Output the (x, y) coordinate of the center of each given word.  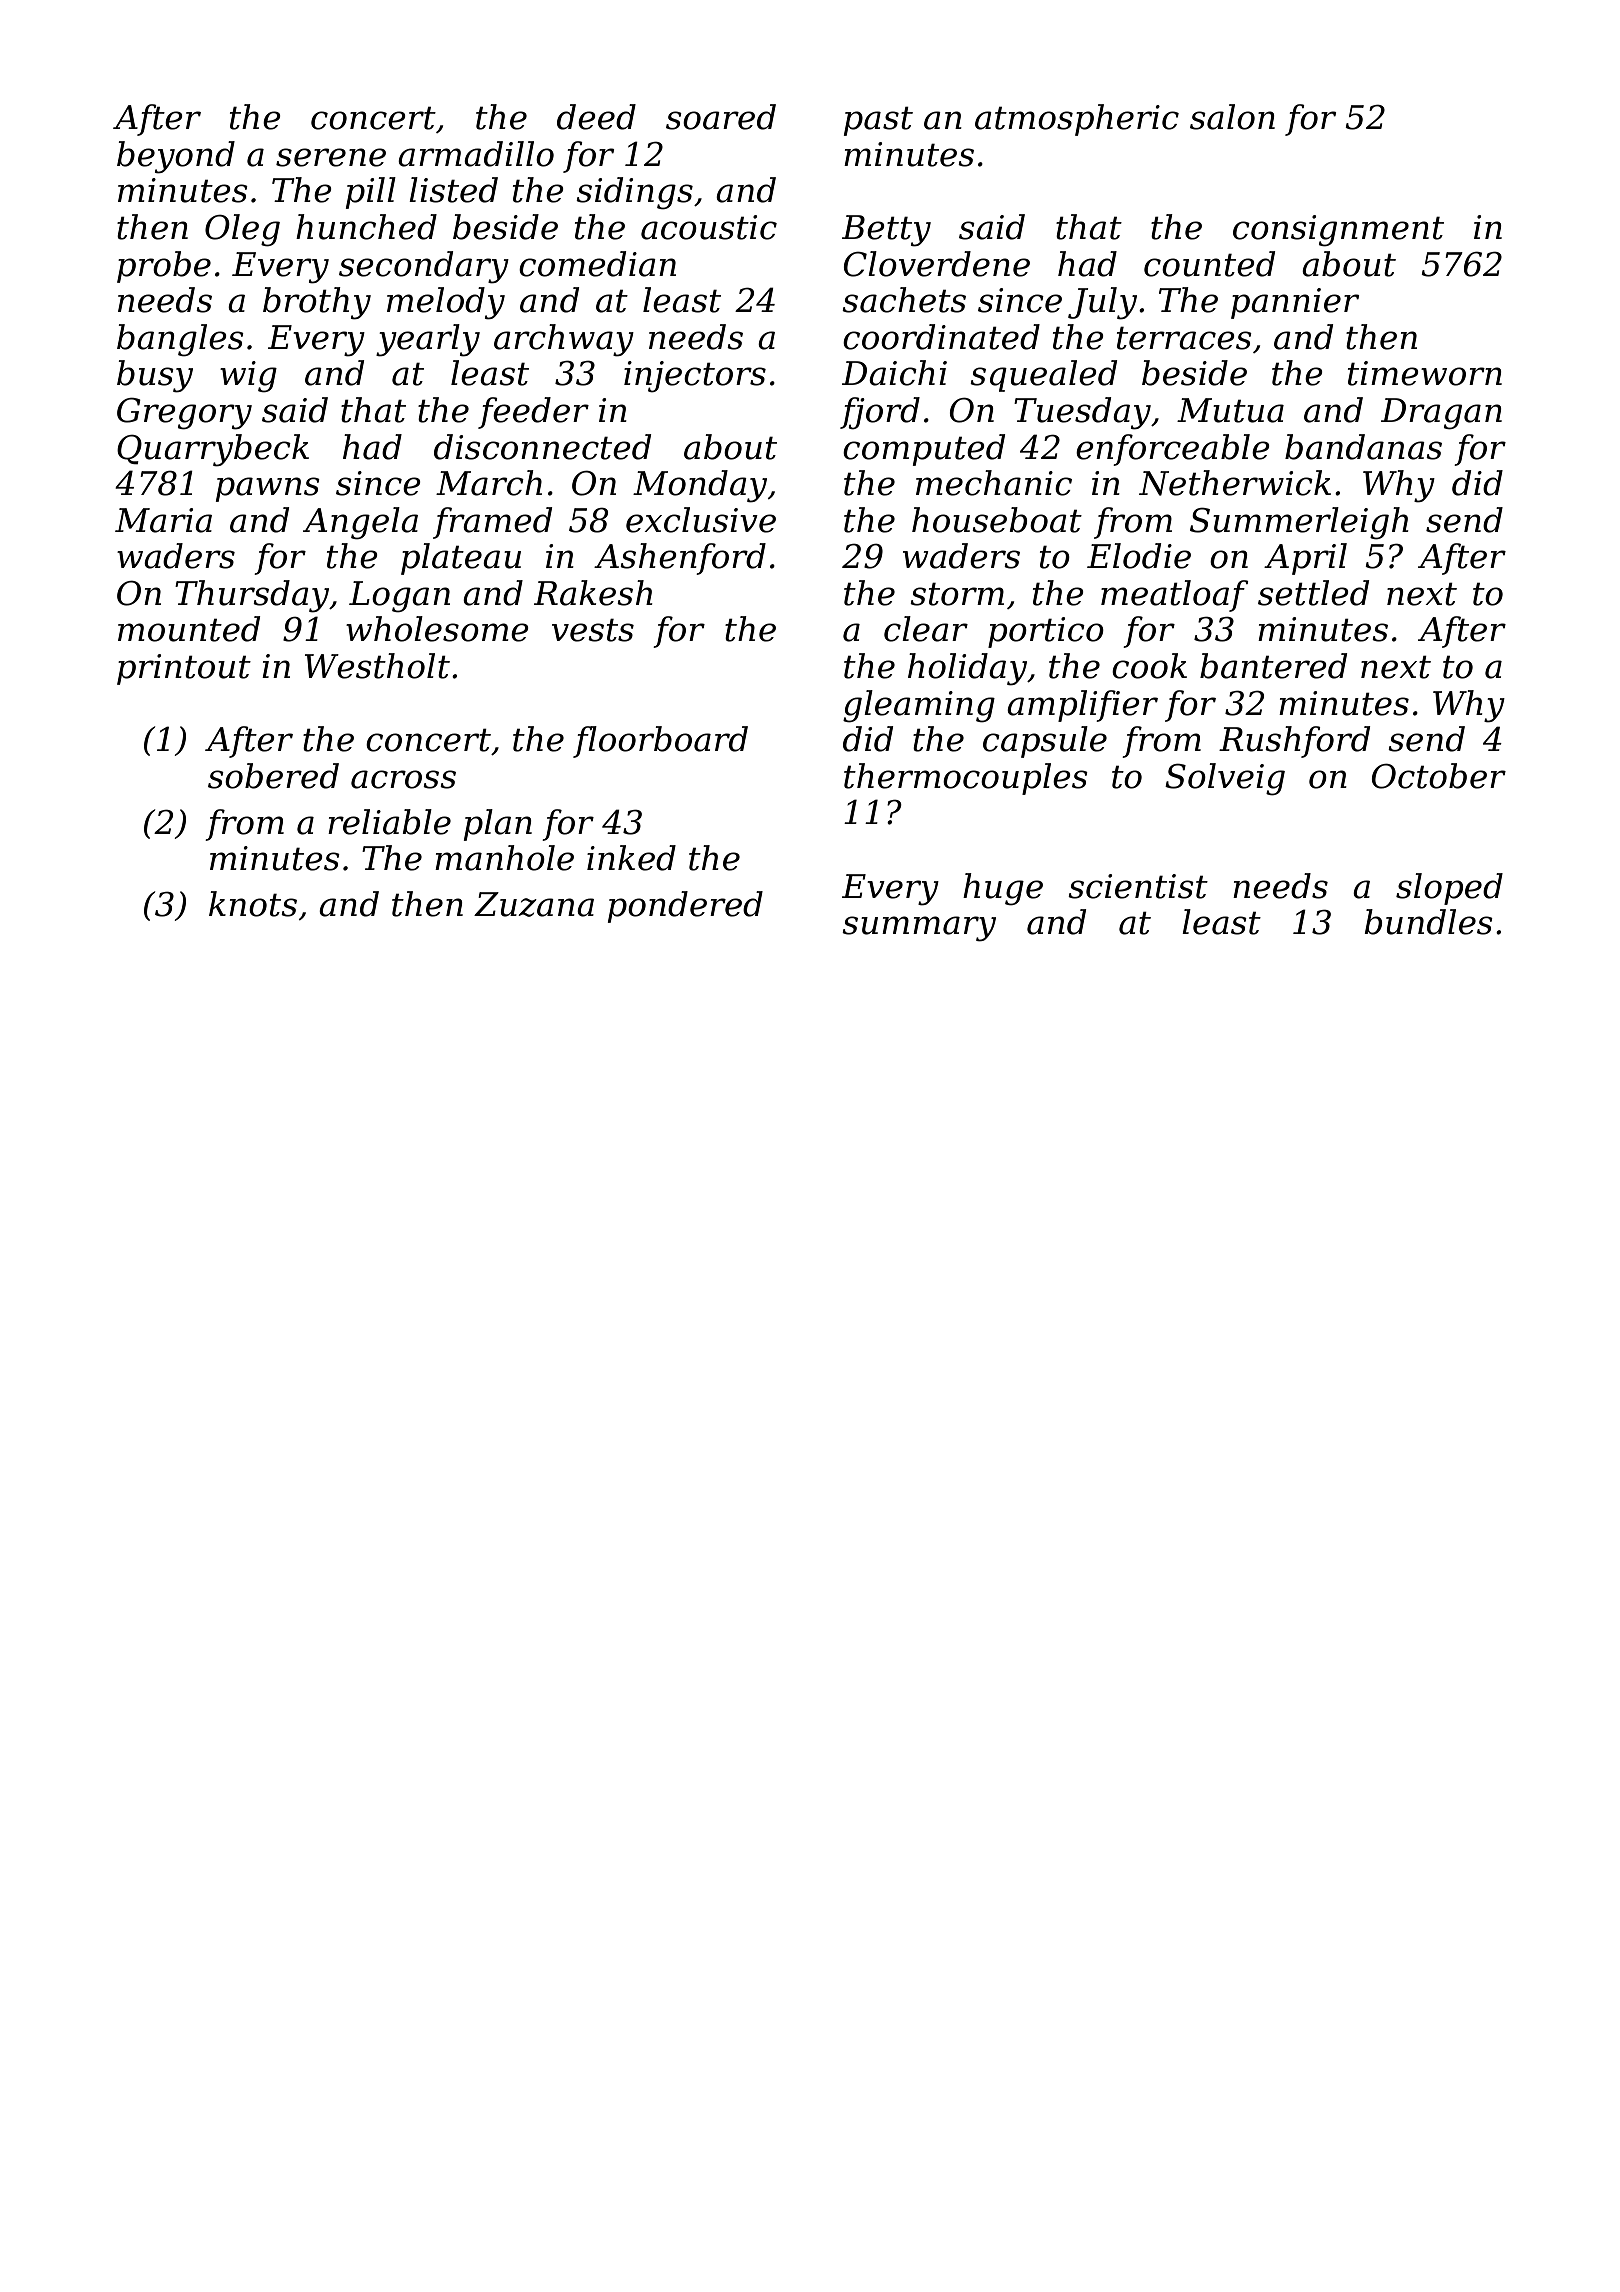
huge (1003, 889)
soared (721, 117)
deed (596, 117)
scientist (1138, 886)
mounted (189, 629)
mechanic (994, 483)
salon (1232, 117)
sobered (273, 776)
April (1305, 559)
